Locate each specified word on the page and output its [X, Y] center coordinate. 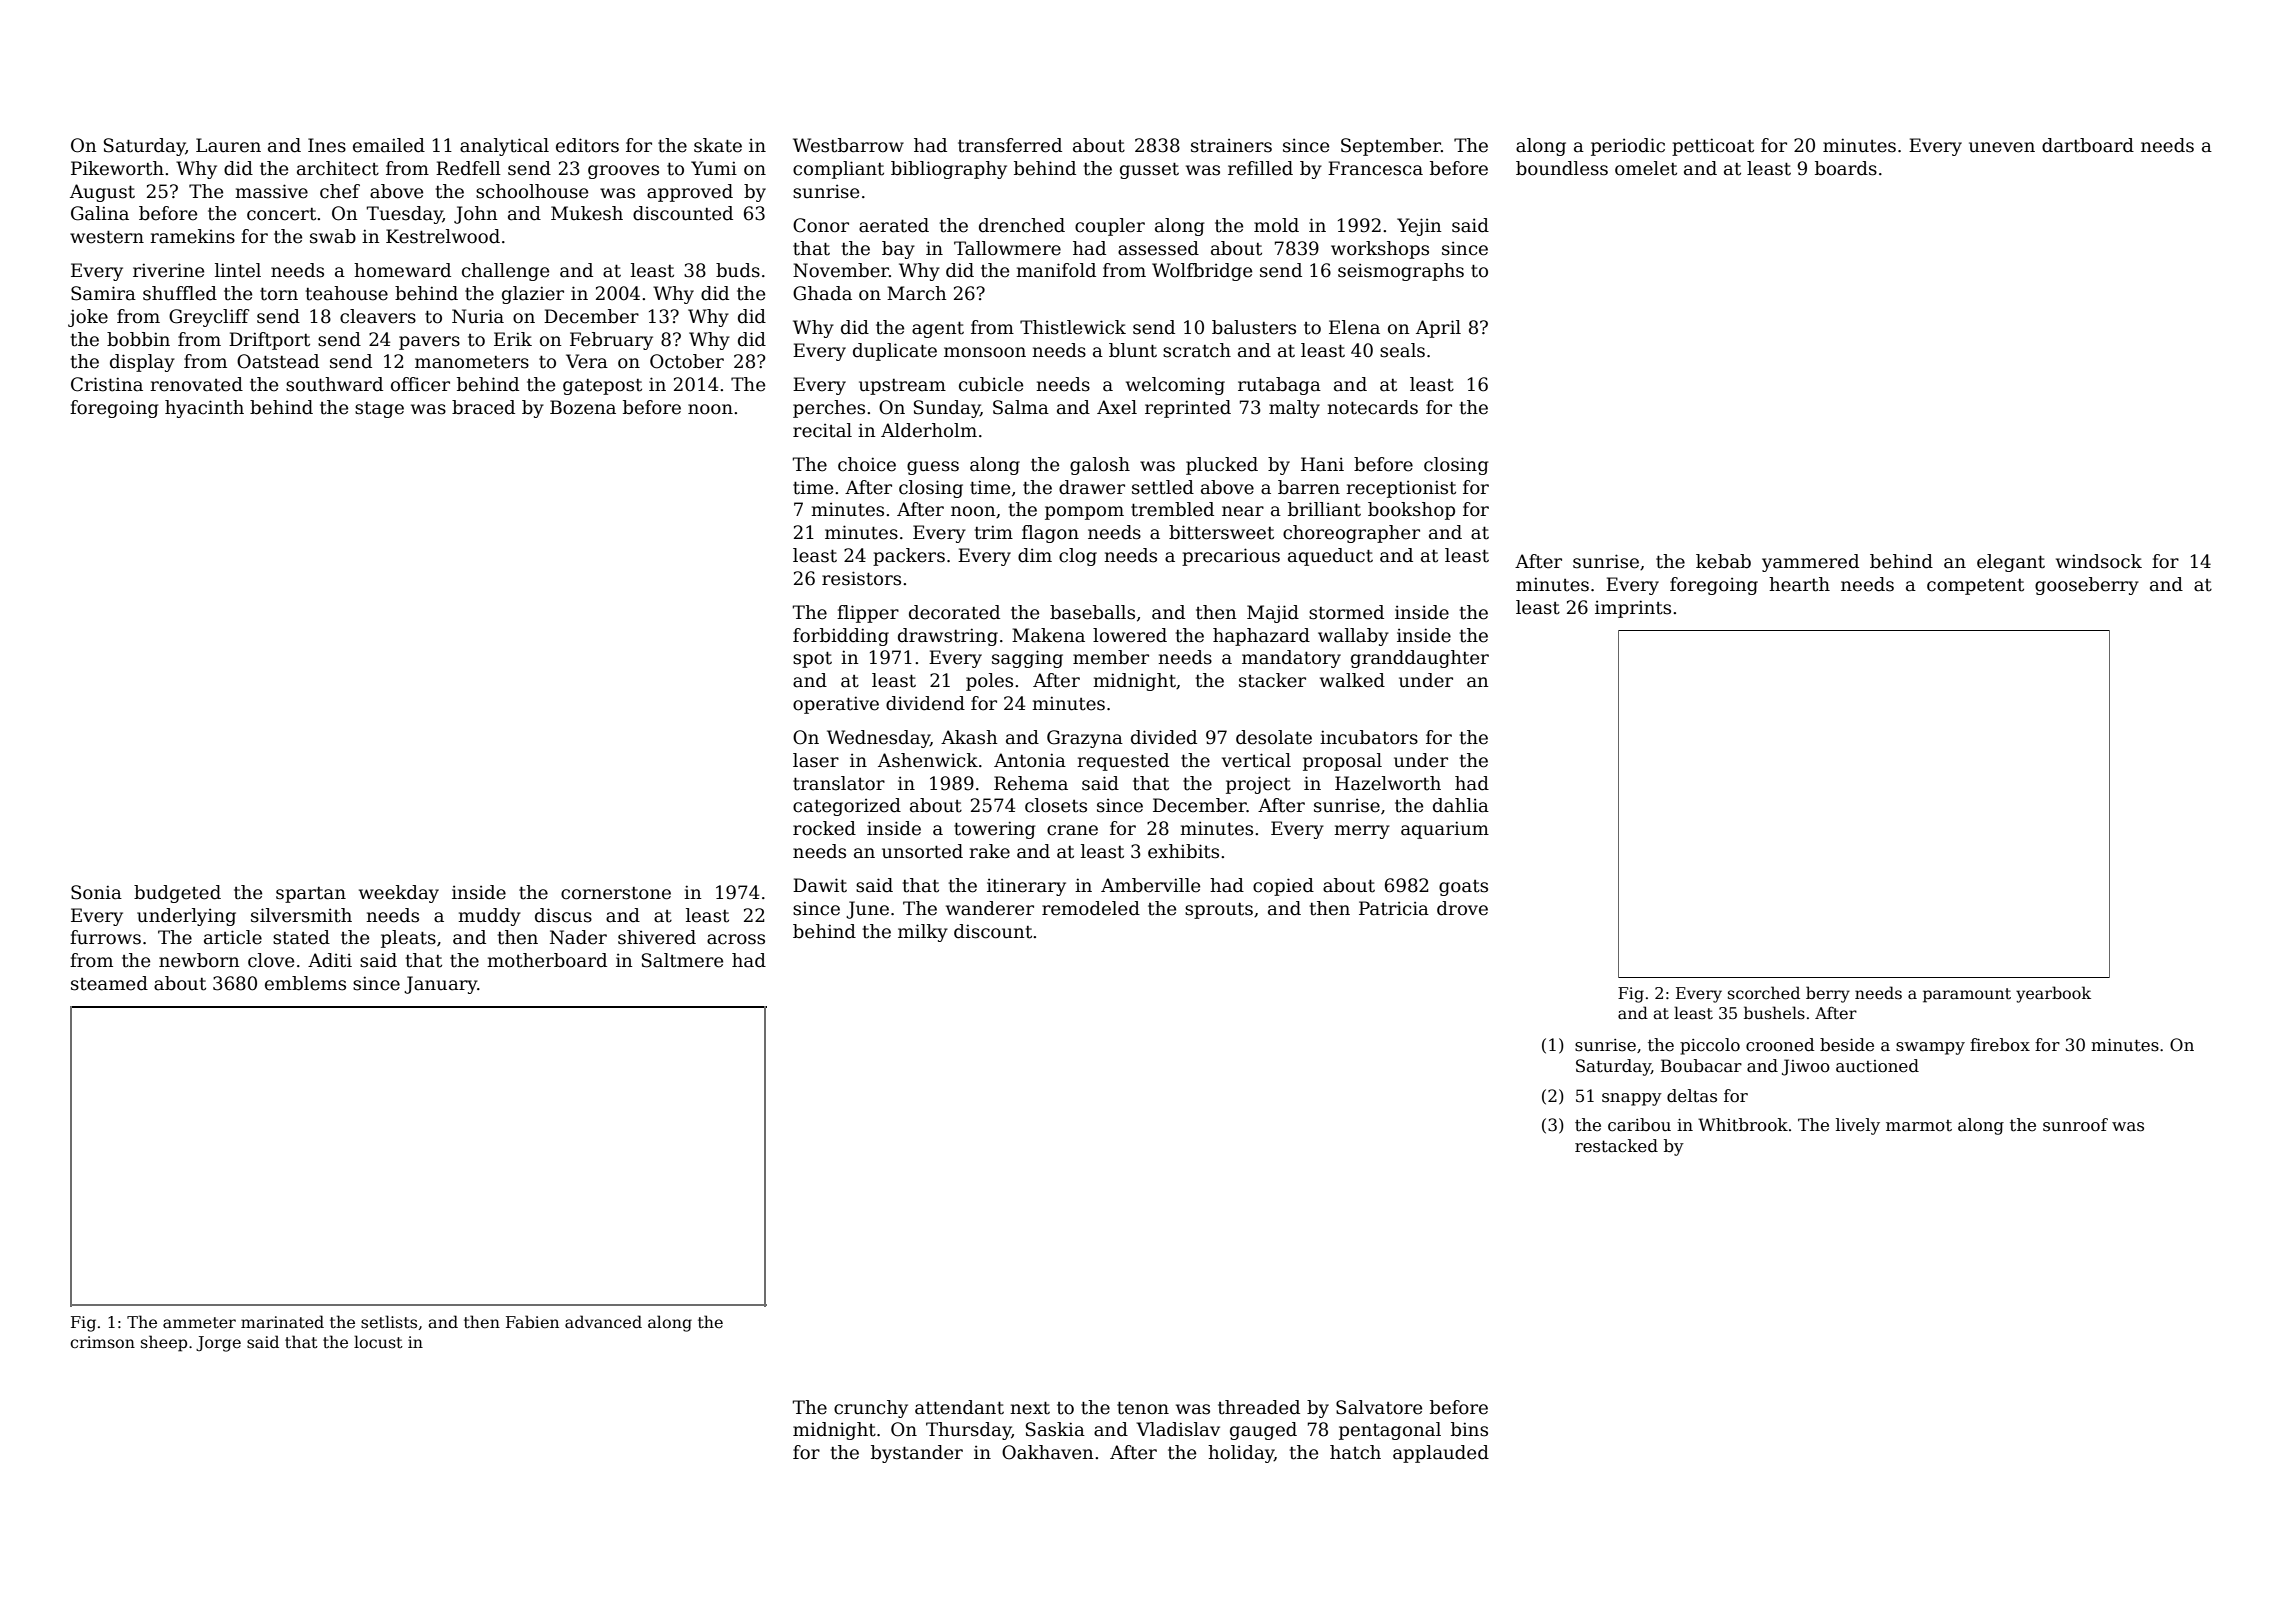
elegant [2011, 563]
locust [378, 1342]
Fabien [532, 1321]
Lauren [228, 145]
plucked [1222, 466]
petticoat [1713, 147]
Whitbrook [1743, 1125]
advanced [603, 1322]
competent [1975, 587]
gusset [1149, 170]
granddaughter [1420, 659]
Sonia [96, 892]
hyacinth [204, 409]
